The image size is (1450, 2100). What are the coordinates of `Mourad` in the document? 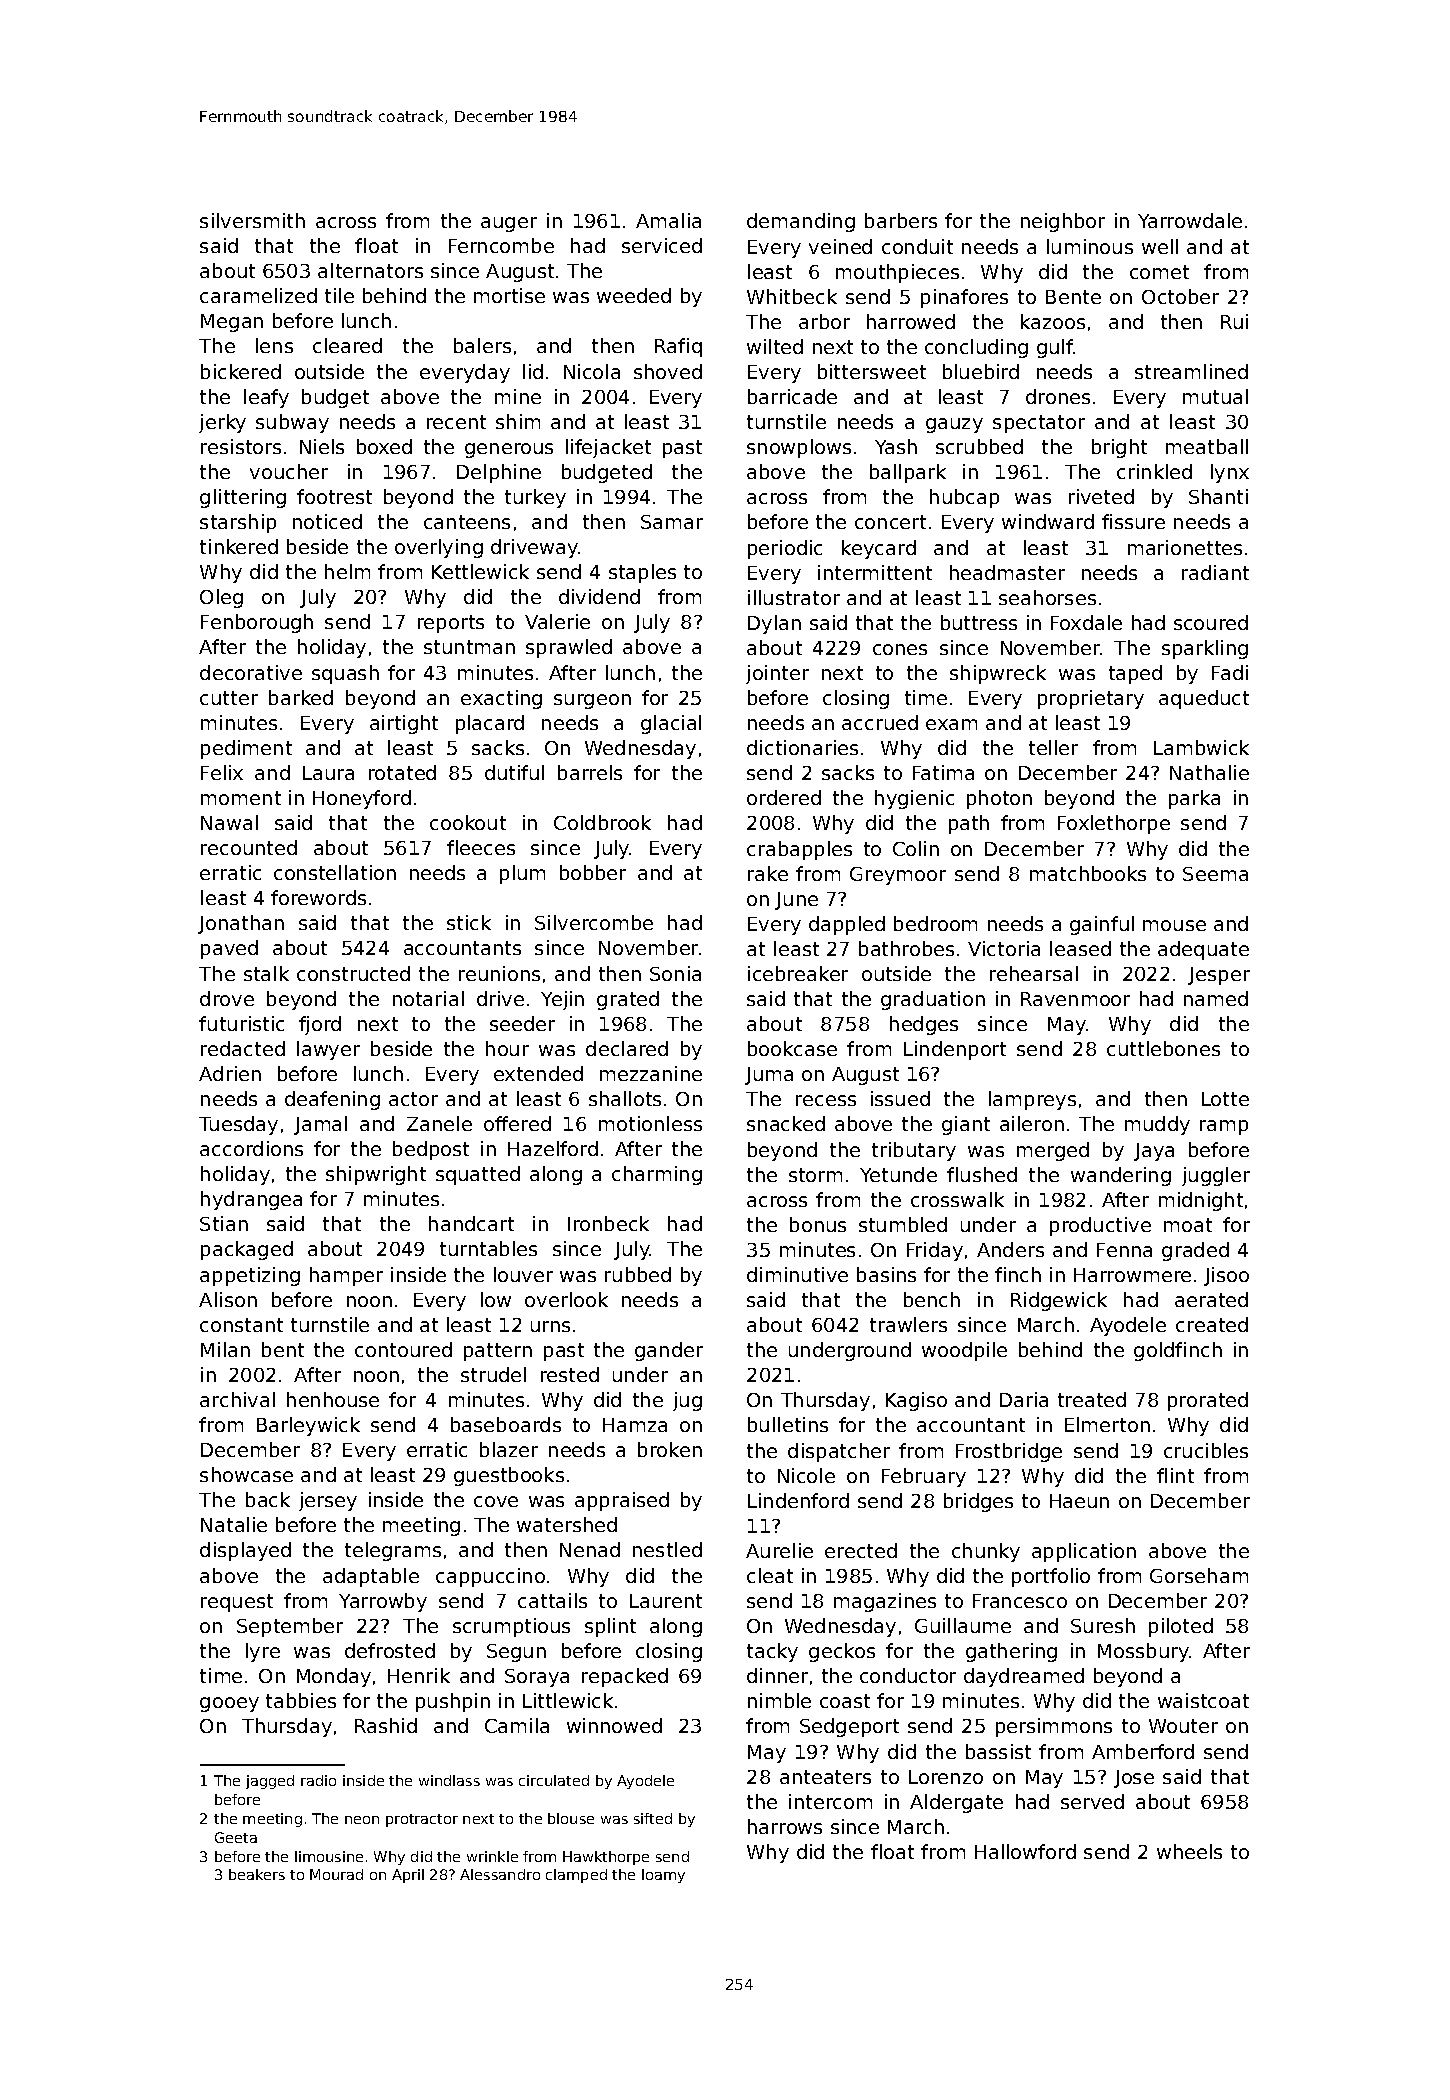 It's located at (336, 1874).
